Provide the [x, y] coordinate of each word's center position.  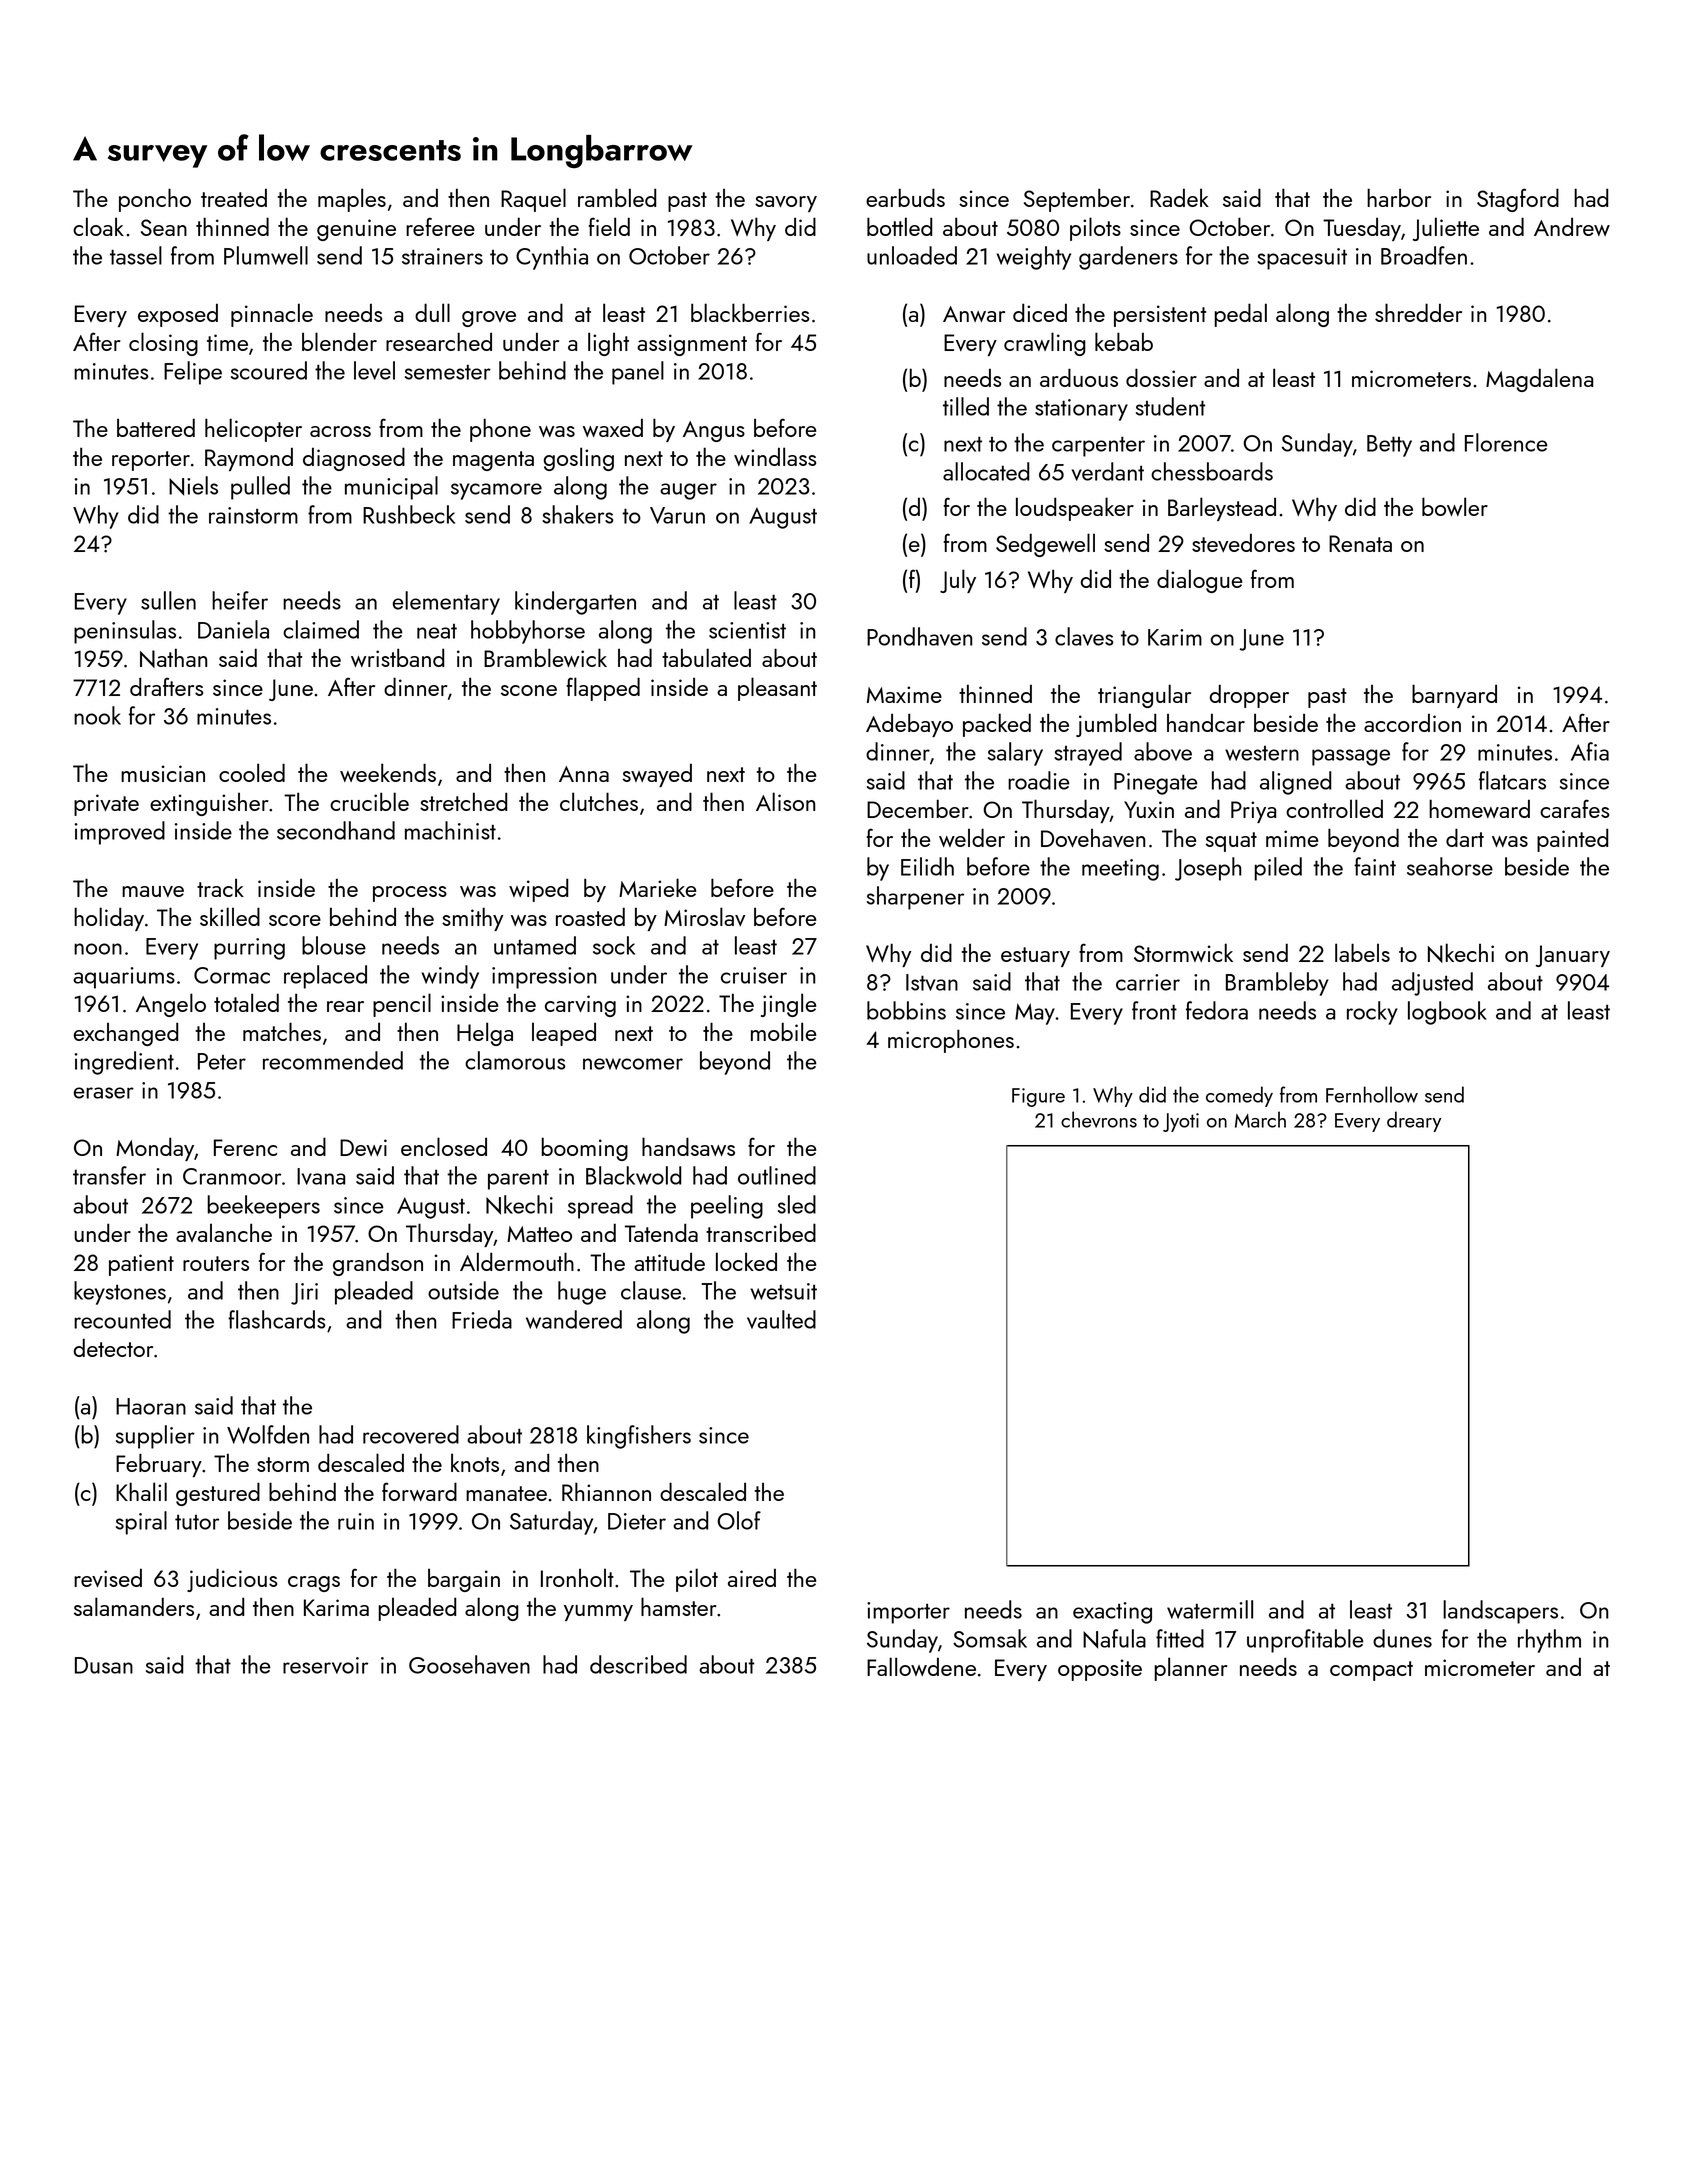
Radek [1179, 197]
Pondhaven [919, 636]
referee [440, 226]
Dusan [104, 1665]
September [1077, 200]
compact [1371, 1671]
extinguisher [209, 804]
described [638, 1664]
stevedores [1243, 543]
